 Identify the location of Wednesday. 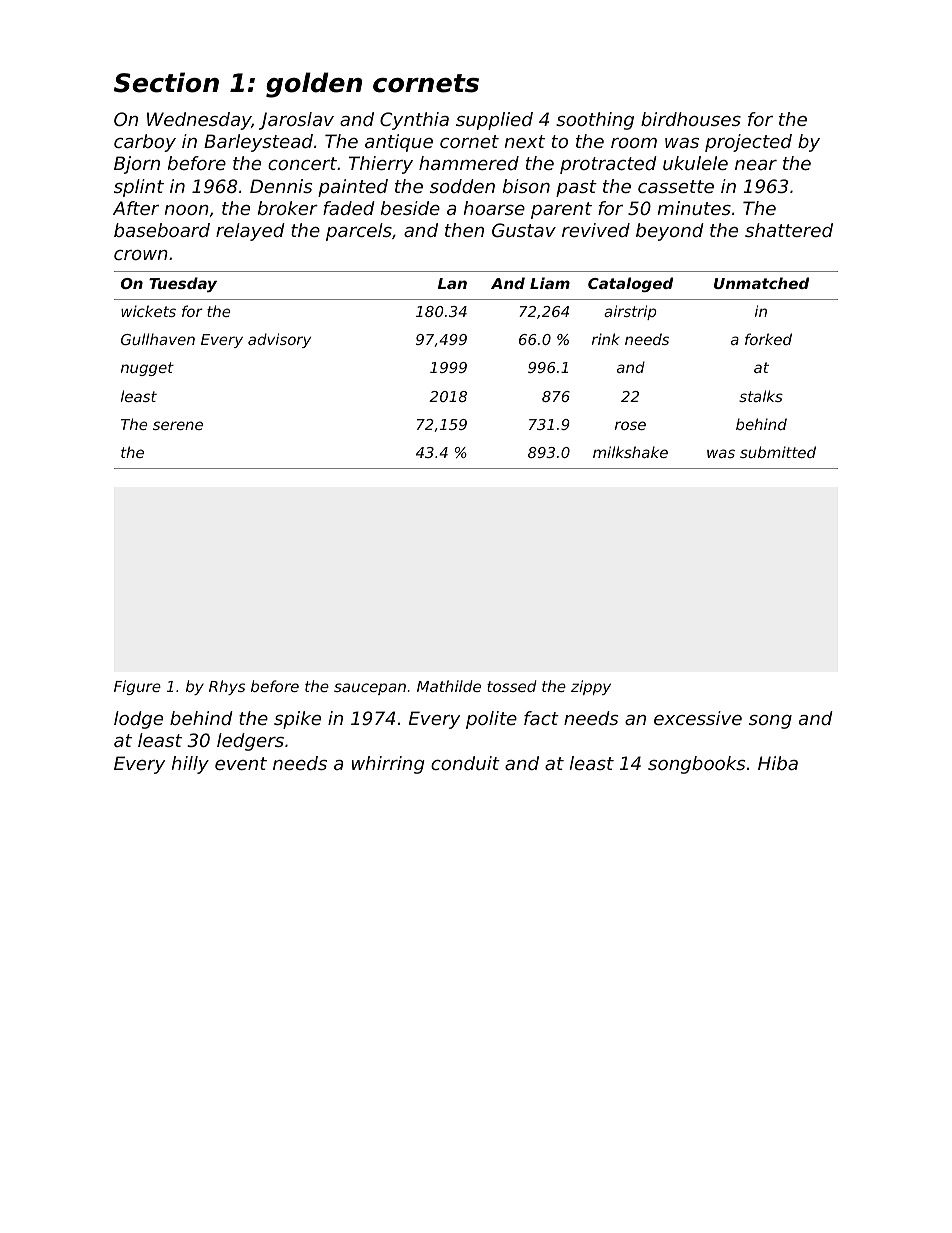
(199, 121).
